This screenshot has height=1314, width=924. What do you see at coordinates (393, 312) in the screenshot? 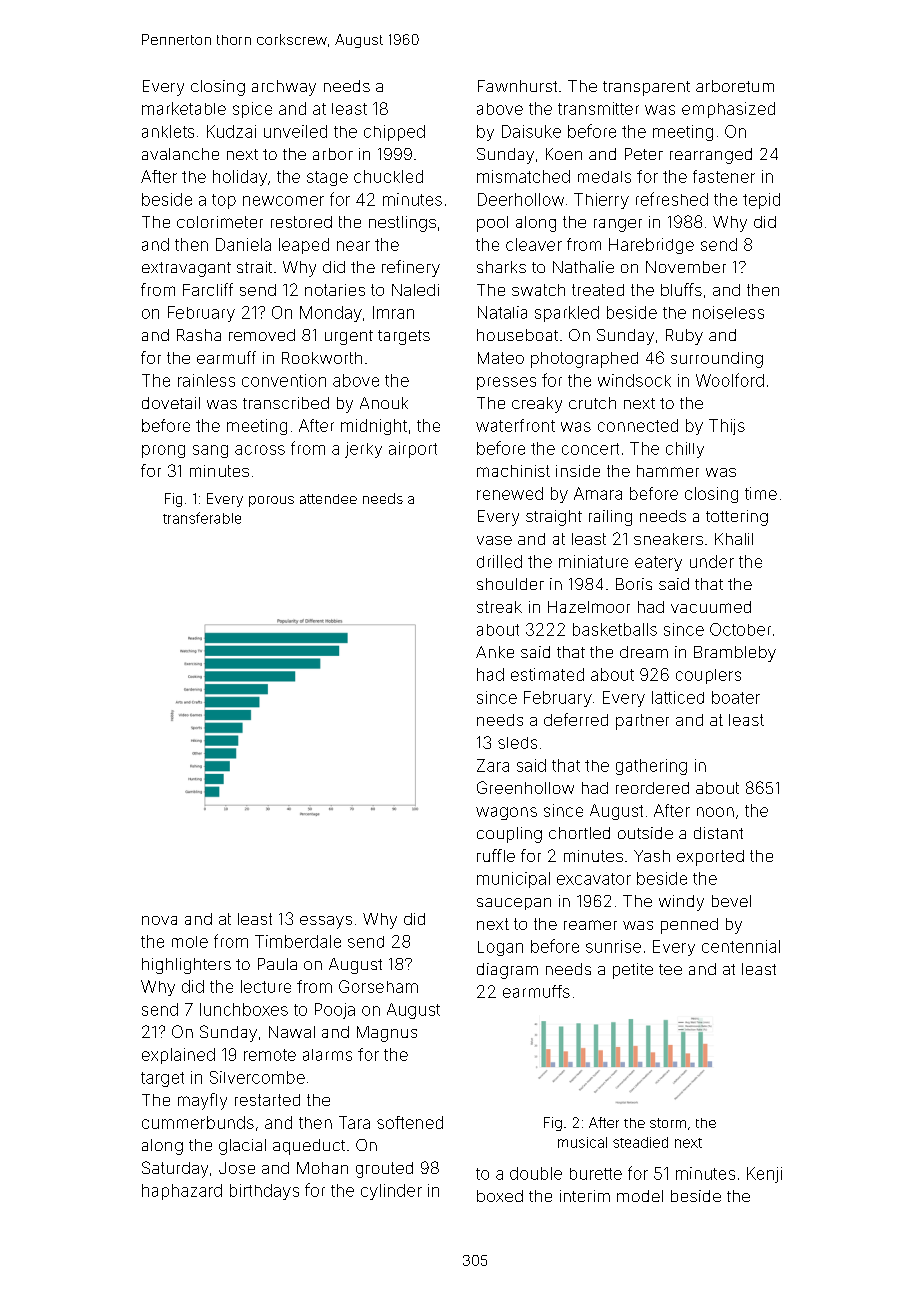
I see `Imran` at bounding box center [393, 312].
